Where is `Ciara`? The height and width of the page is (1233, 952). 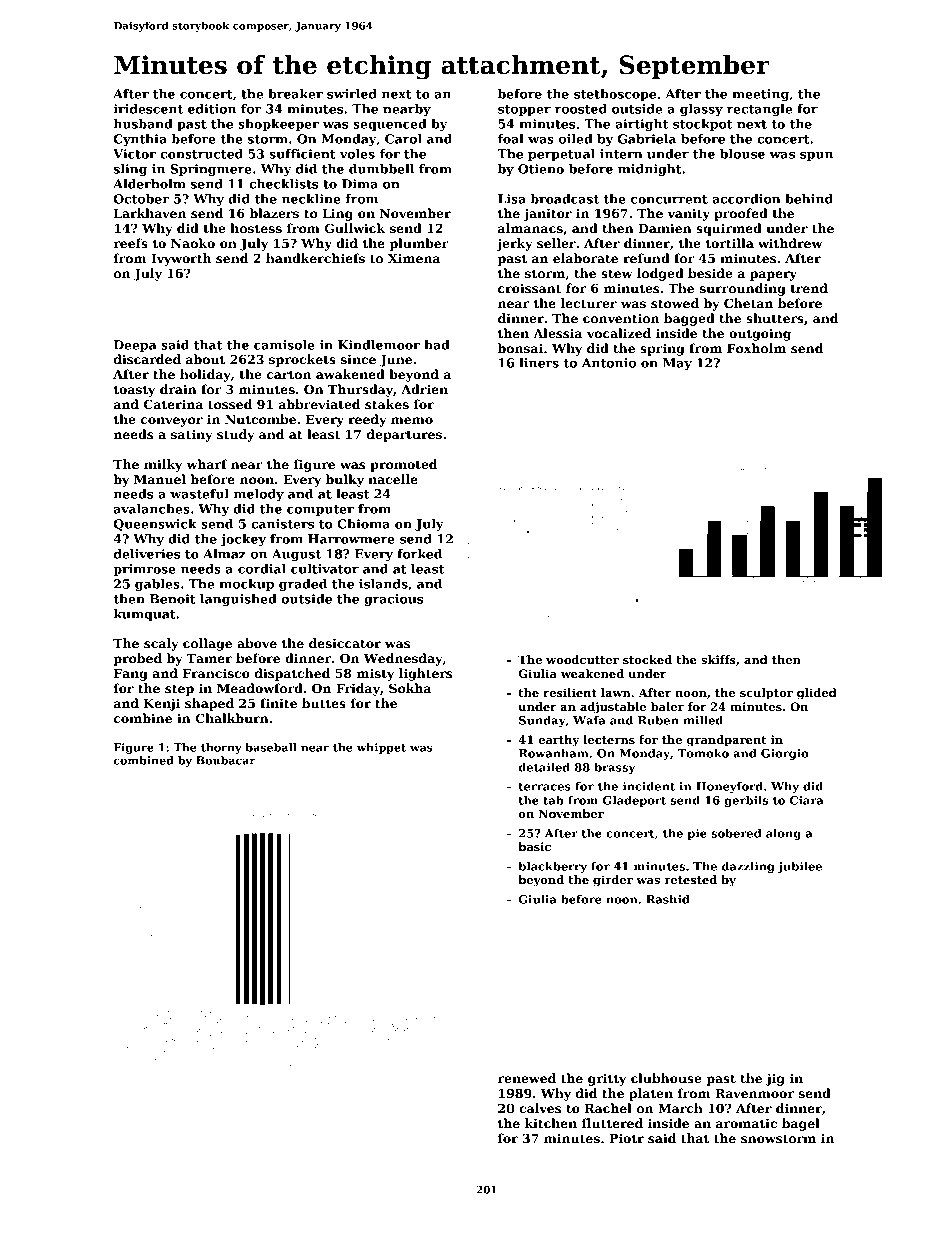
Ciara is located at coordinates (806, 800).
